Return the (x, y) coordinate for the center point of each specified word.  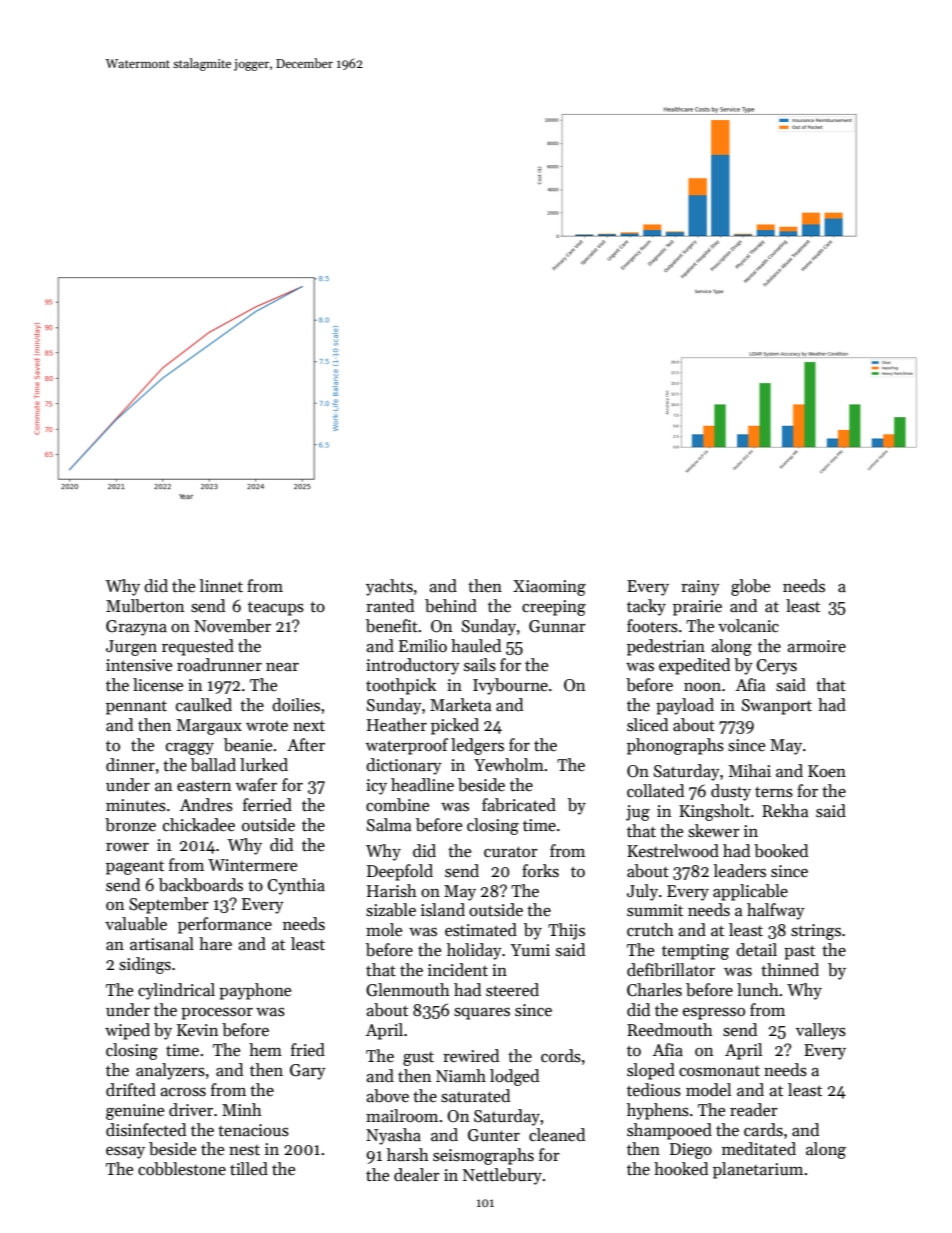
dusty (731, 792)
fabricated (519, 805)
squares (482, 1014)
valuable (136, 924)
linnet (221, 586)
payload (685, 706)
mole (384, 930)
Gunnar (557, 626)
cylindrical (176, 991)
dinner (130, 765)
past (799, 952)
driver (191, 1110)
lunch (758, 990)
